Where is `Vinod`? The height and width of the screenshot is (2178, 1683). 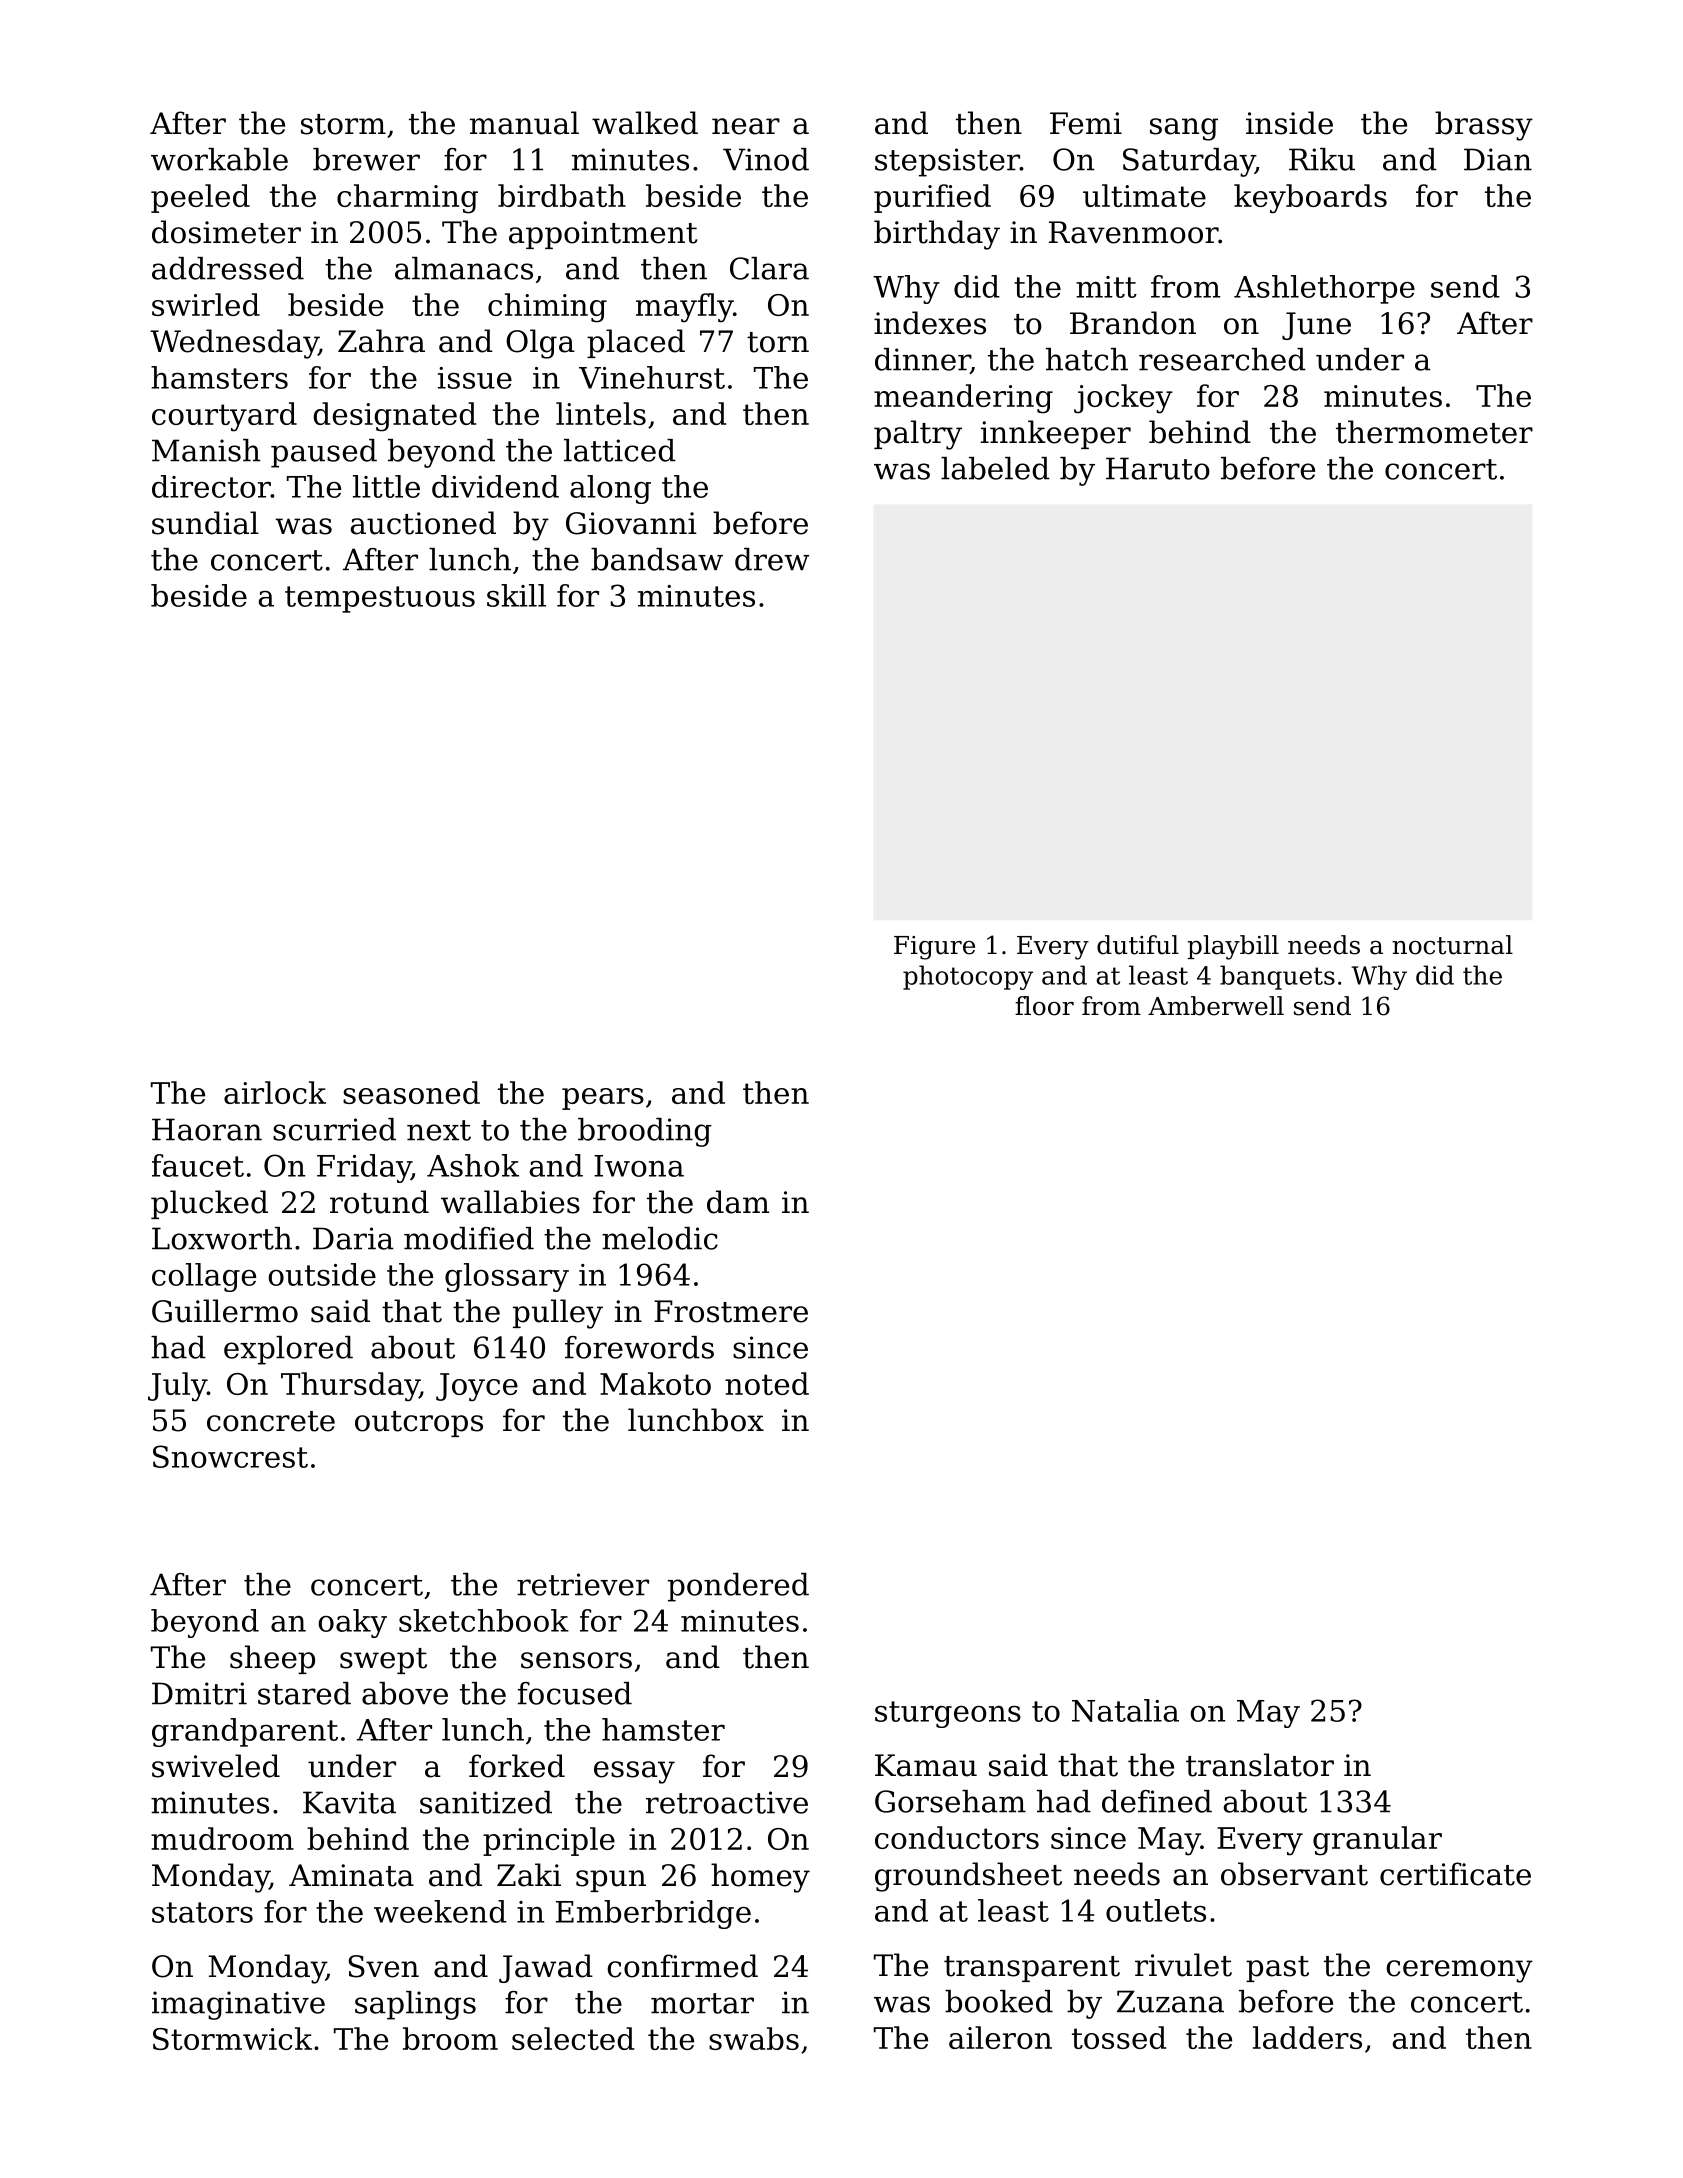
Vinod is located at coordinates (766, 159).
